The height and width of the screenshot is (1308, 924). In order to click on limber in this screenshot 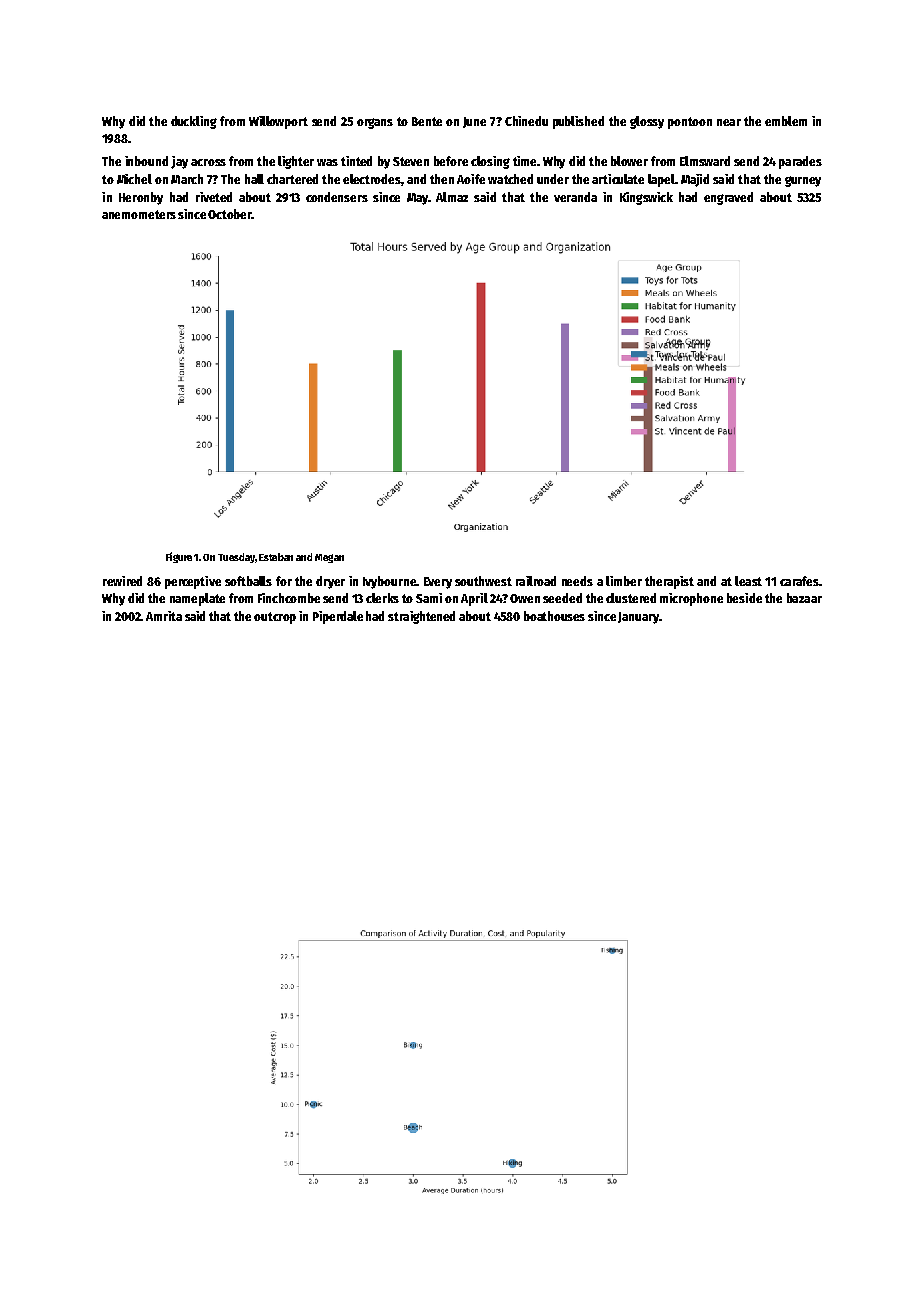, I will do `click(624, 581)`.
